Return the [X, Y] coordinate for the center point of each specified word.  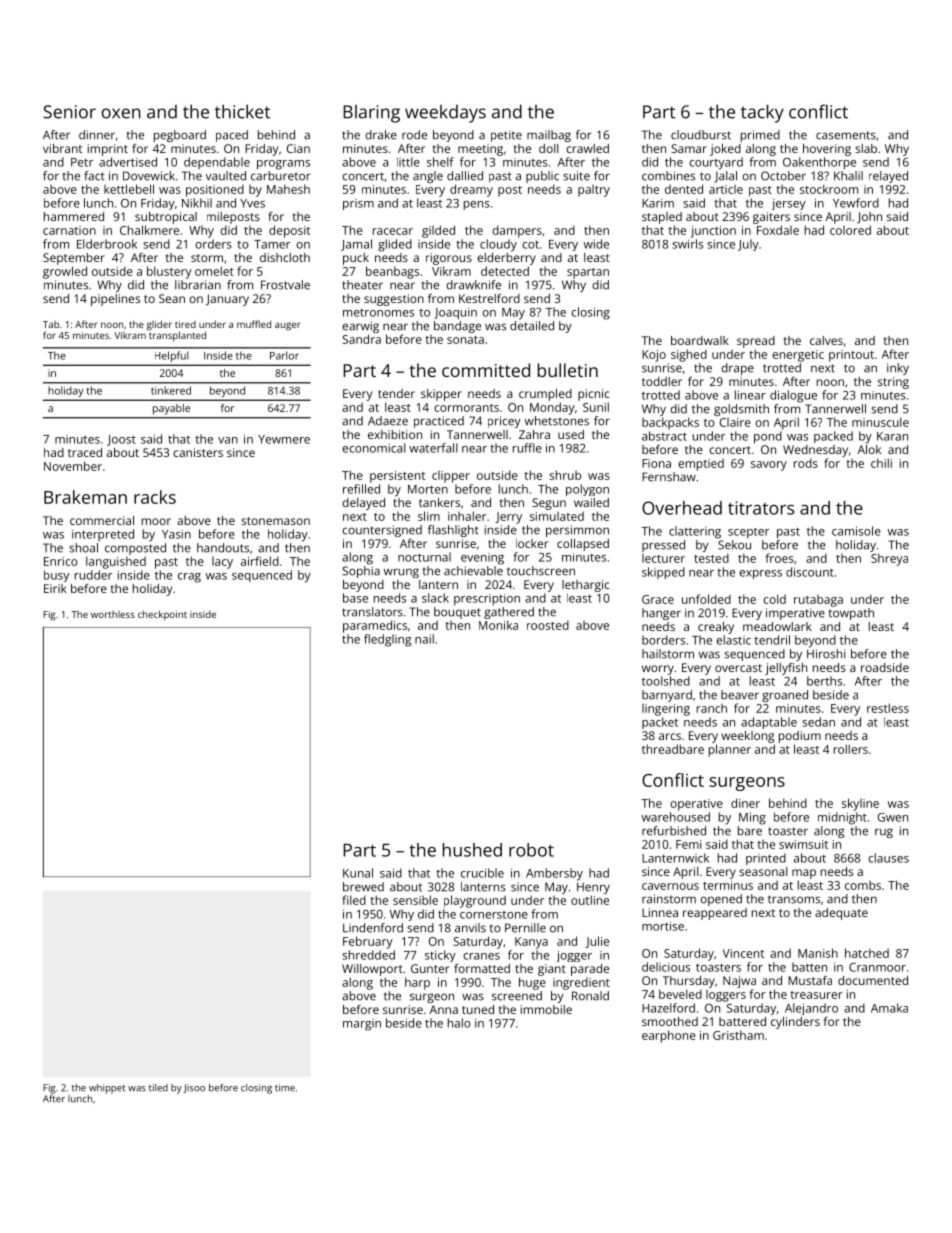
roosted [548, 625]
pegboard [180, 136]
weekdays [445, 113]
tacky [762, 113]
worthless [113, 614]
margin [362, 1025]
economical [374, 448]
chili [881, 463]
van [228, 440]
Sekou [734, 545]
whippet [107, 1089]
